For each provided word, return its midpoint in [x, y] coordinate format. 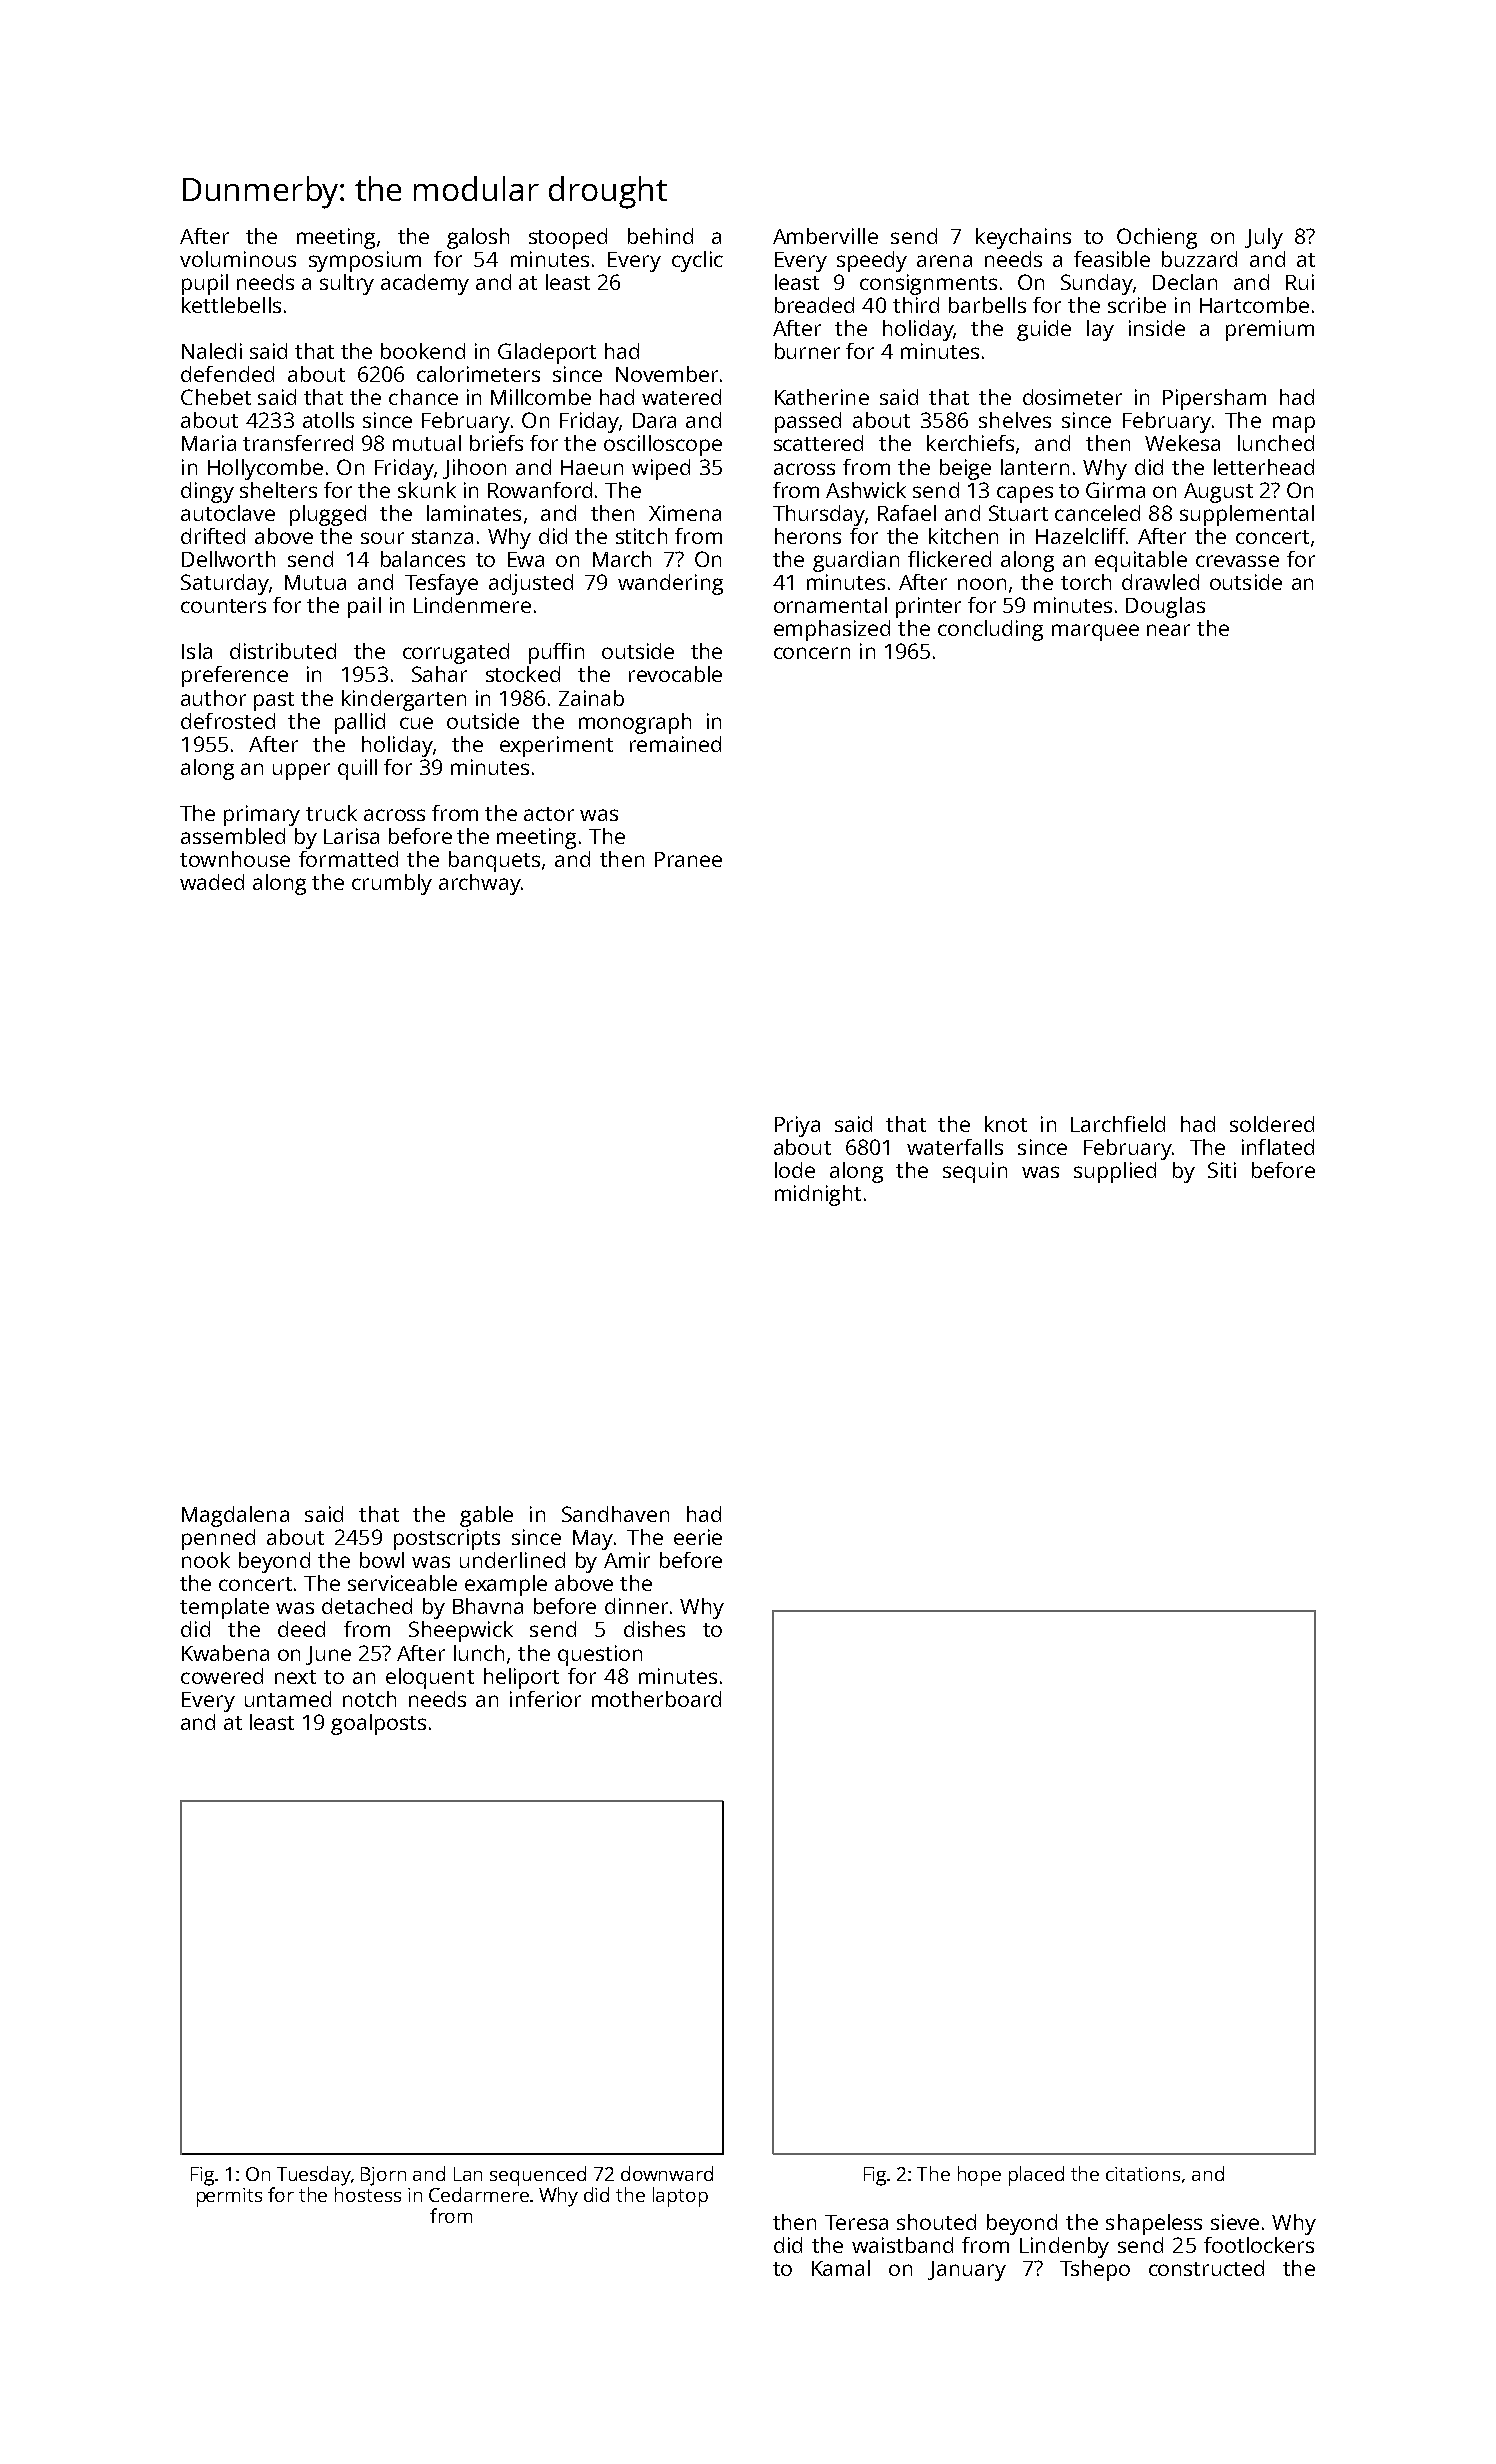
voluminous [238, 259]
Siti [1222, 1170]
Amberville [825, 236]
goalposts [378, 1724]
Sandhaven [615, 1514]
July [1264, 238]
